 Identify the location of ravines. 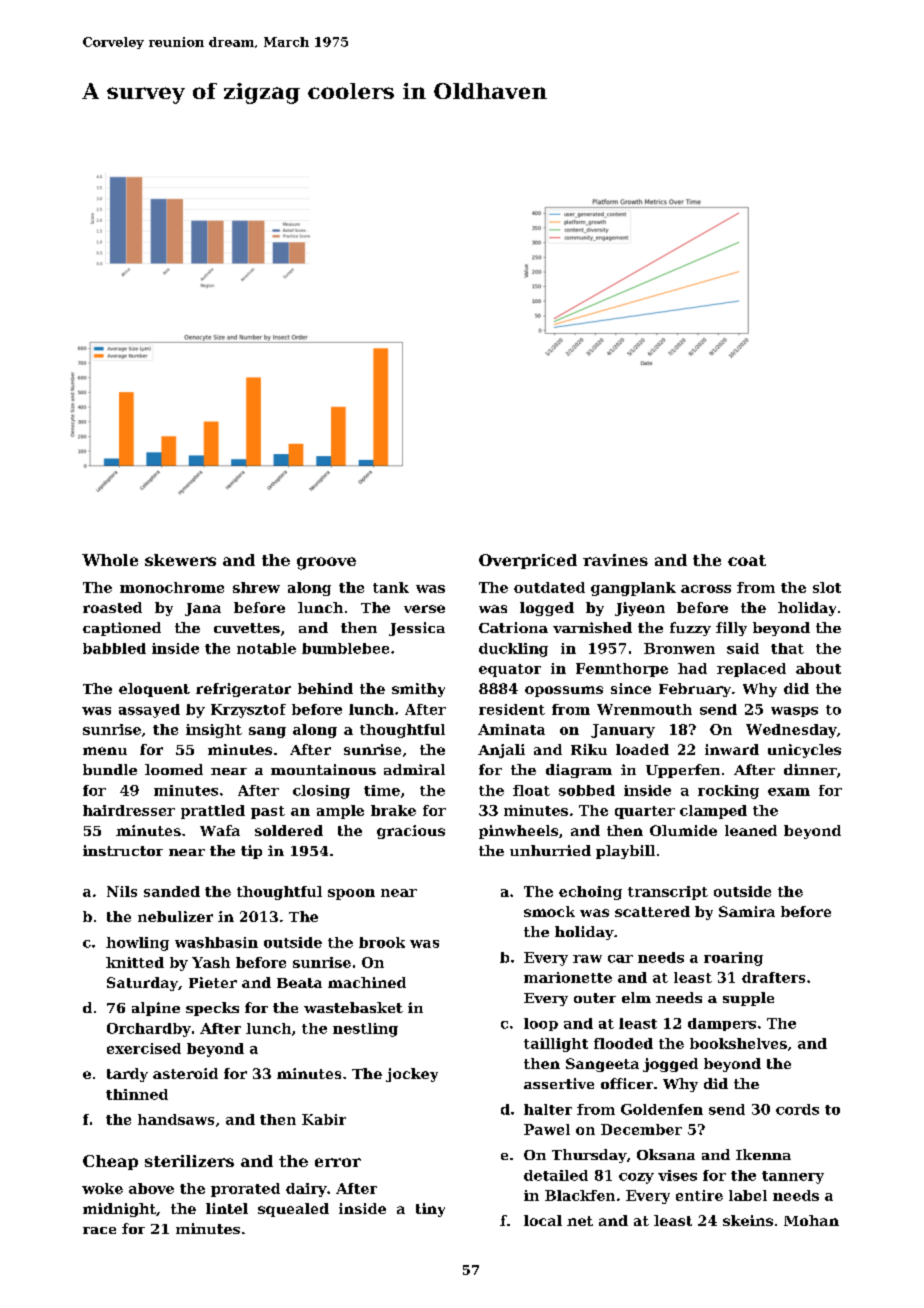
(615, 560).
